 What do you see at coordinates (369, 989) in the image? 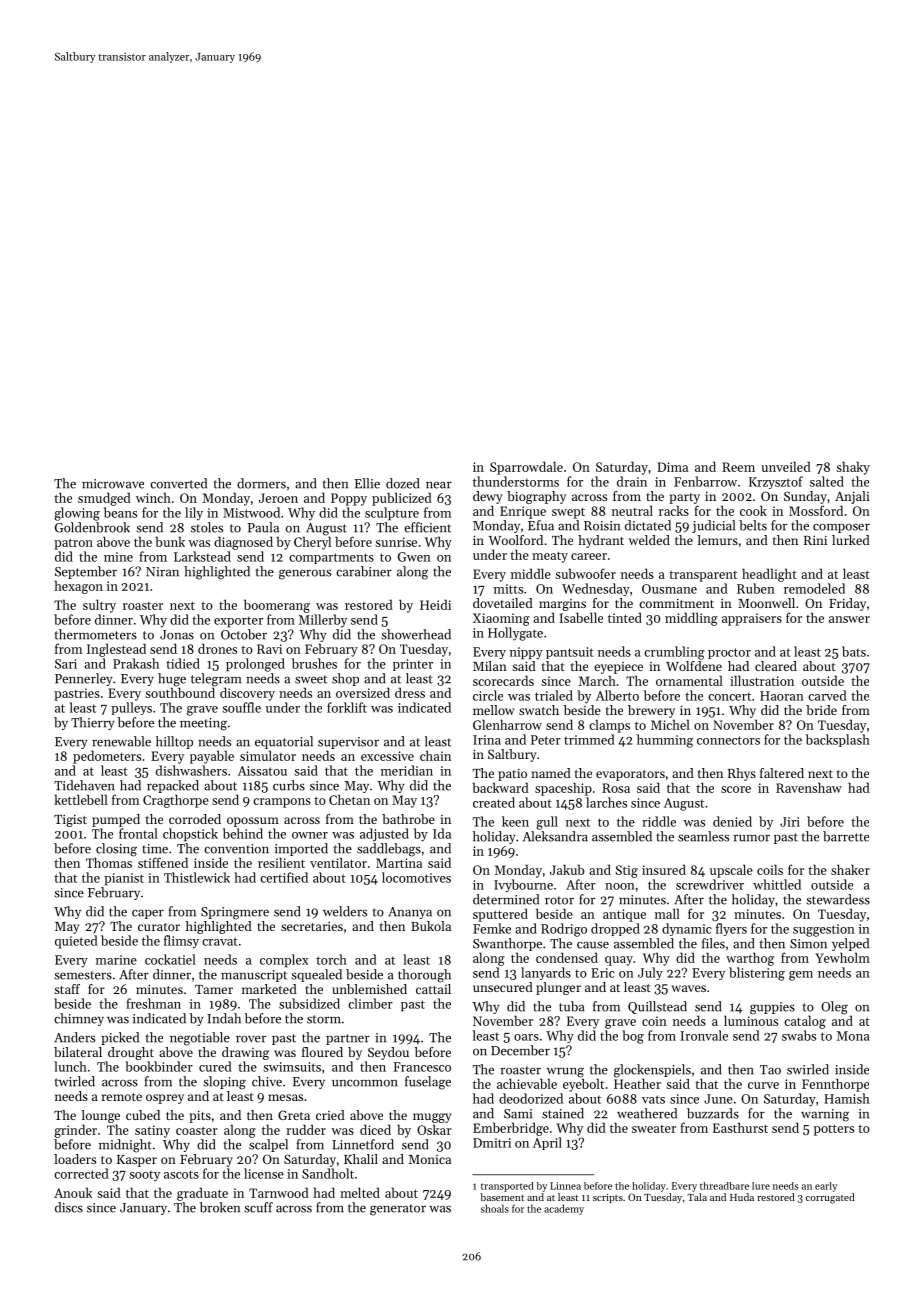
I see `unblemished` at bounding box center [369, 989].
